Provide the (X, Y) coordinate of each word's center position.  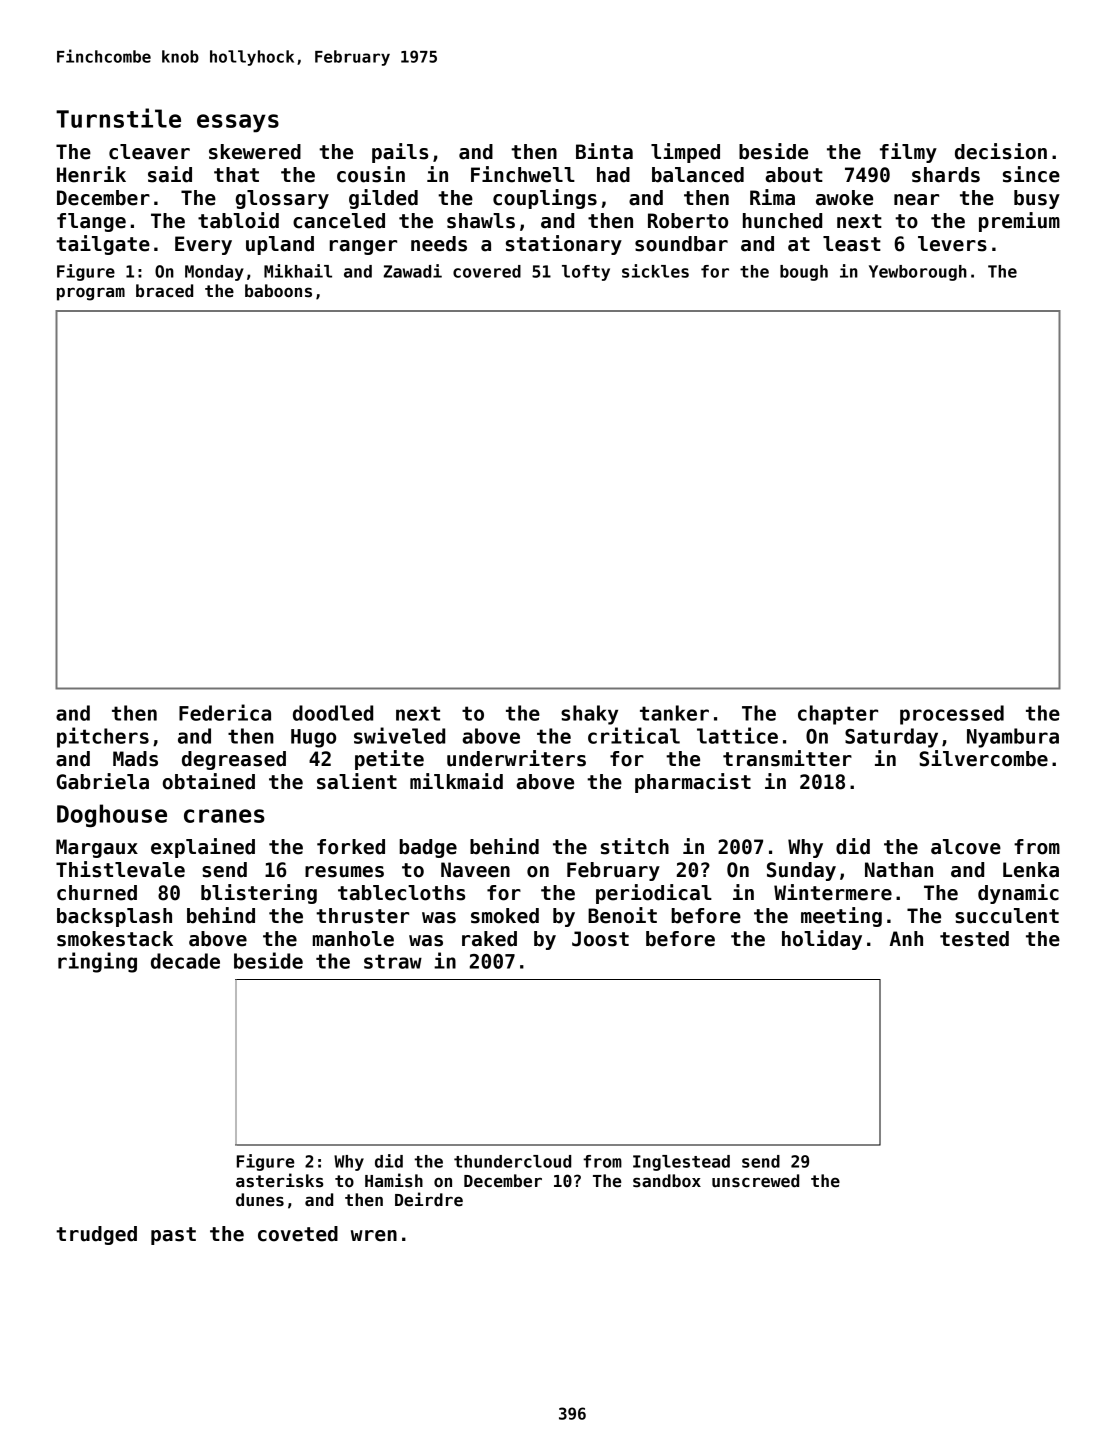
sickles (655, 271)
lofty (586, 273)
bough (804, 273)
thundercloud (512, 1161)
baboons (278, 291)
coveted (298, 1234)
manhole (353, 939)
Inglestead (681, 1163)
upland (280, 245)
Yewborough (918, 273)
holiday (822, 940)
